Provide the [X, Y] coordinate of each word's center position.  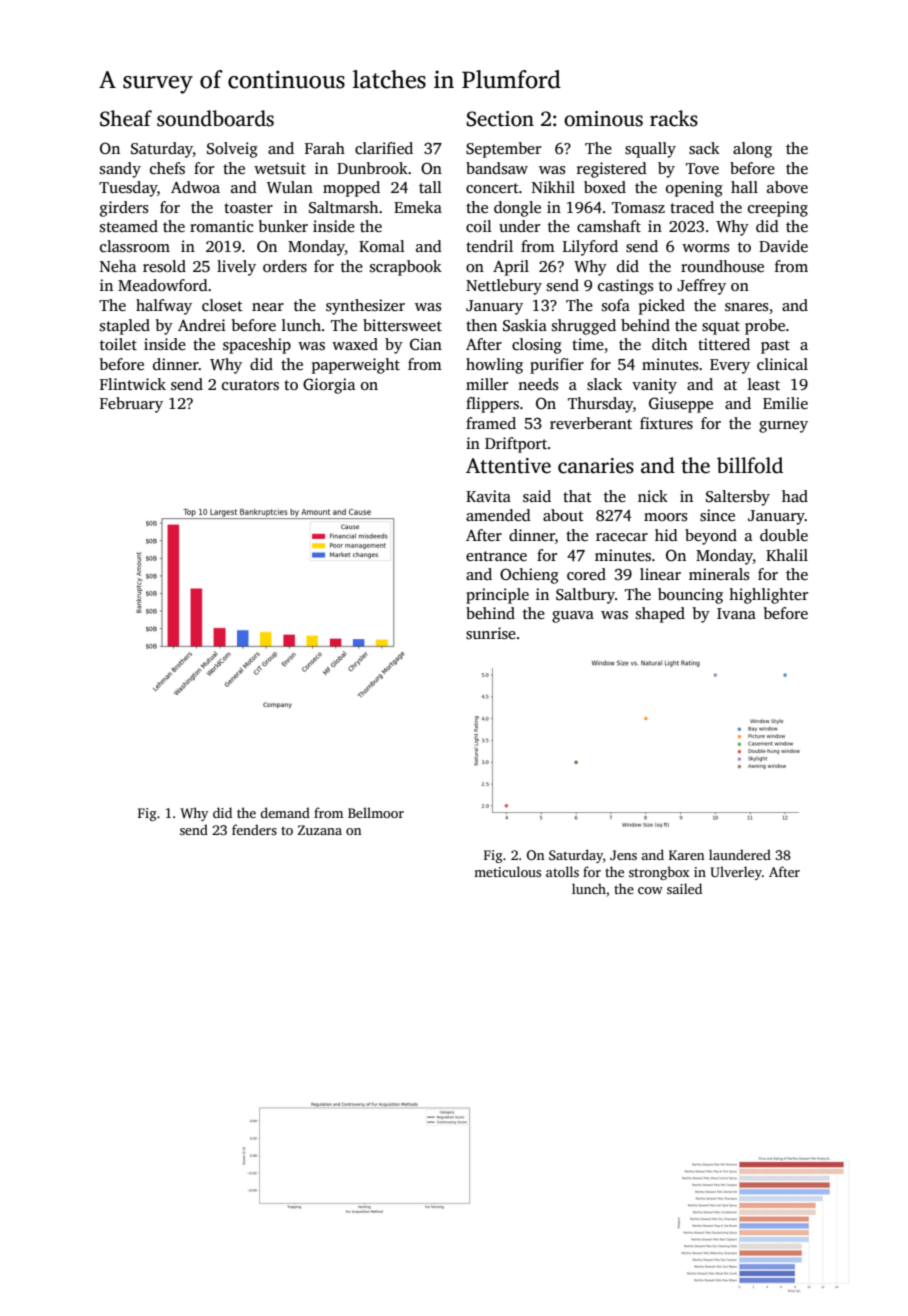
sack [704, 148]
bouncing [690, 596]
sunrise [491, 633]
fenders [254, 829]
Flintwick [133, 384]
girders [124, 209]
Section [500, 119]
